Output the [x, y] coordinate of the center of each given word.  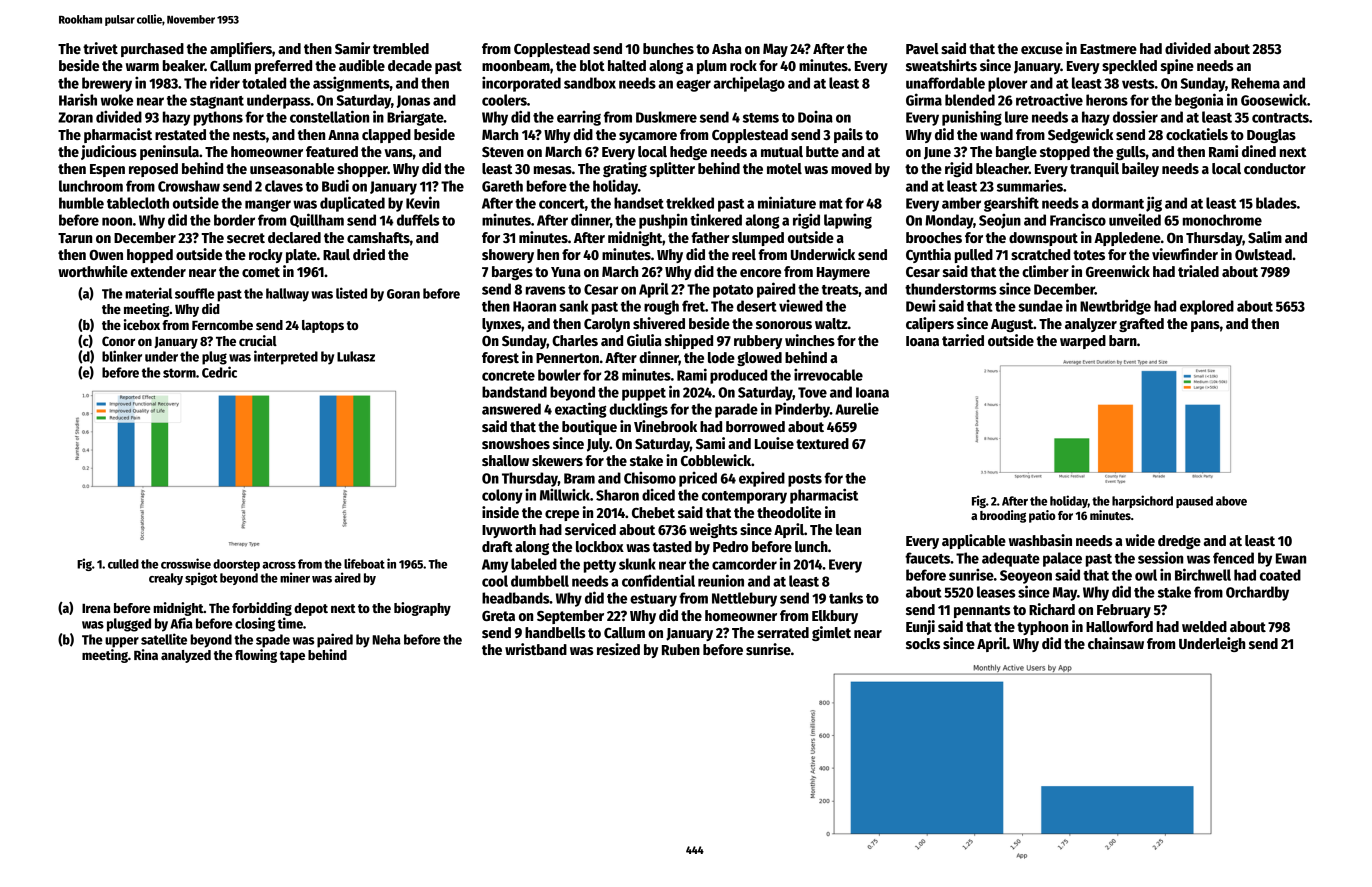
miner [295, 577]
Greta [498, 616]
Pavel [922, 48]
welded [1204, 626]
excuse [1042, 50]
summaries [1030, 185]
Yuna [566, 272]
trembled [401, 48]
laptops [323, 326]
